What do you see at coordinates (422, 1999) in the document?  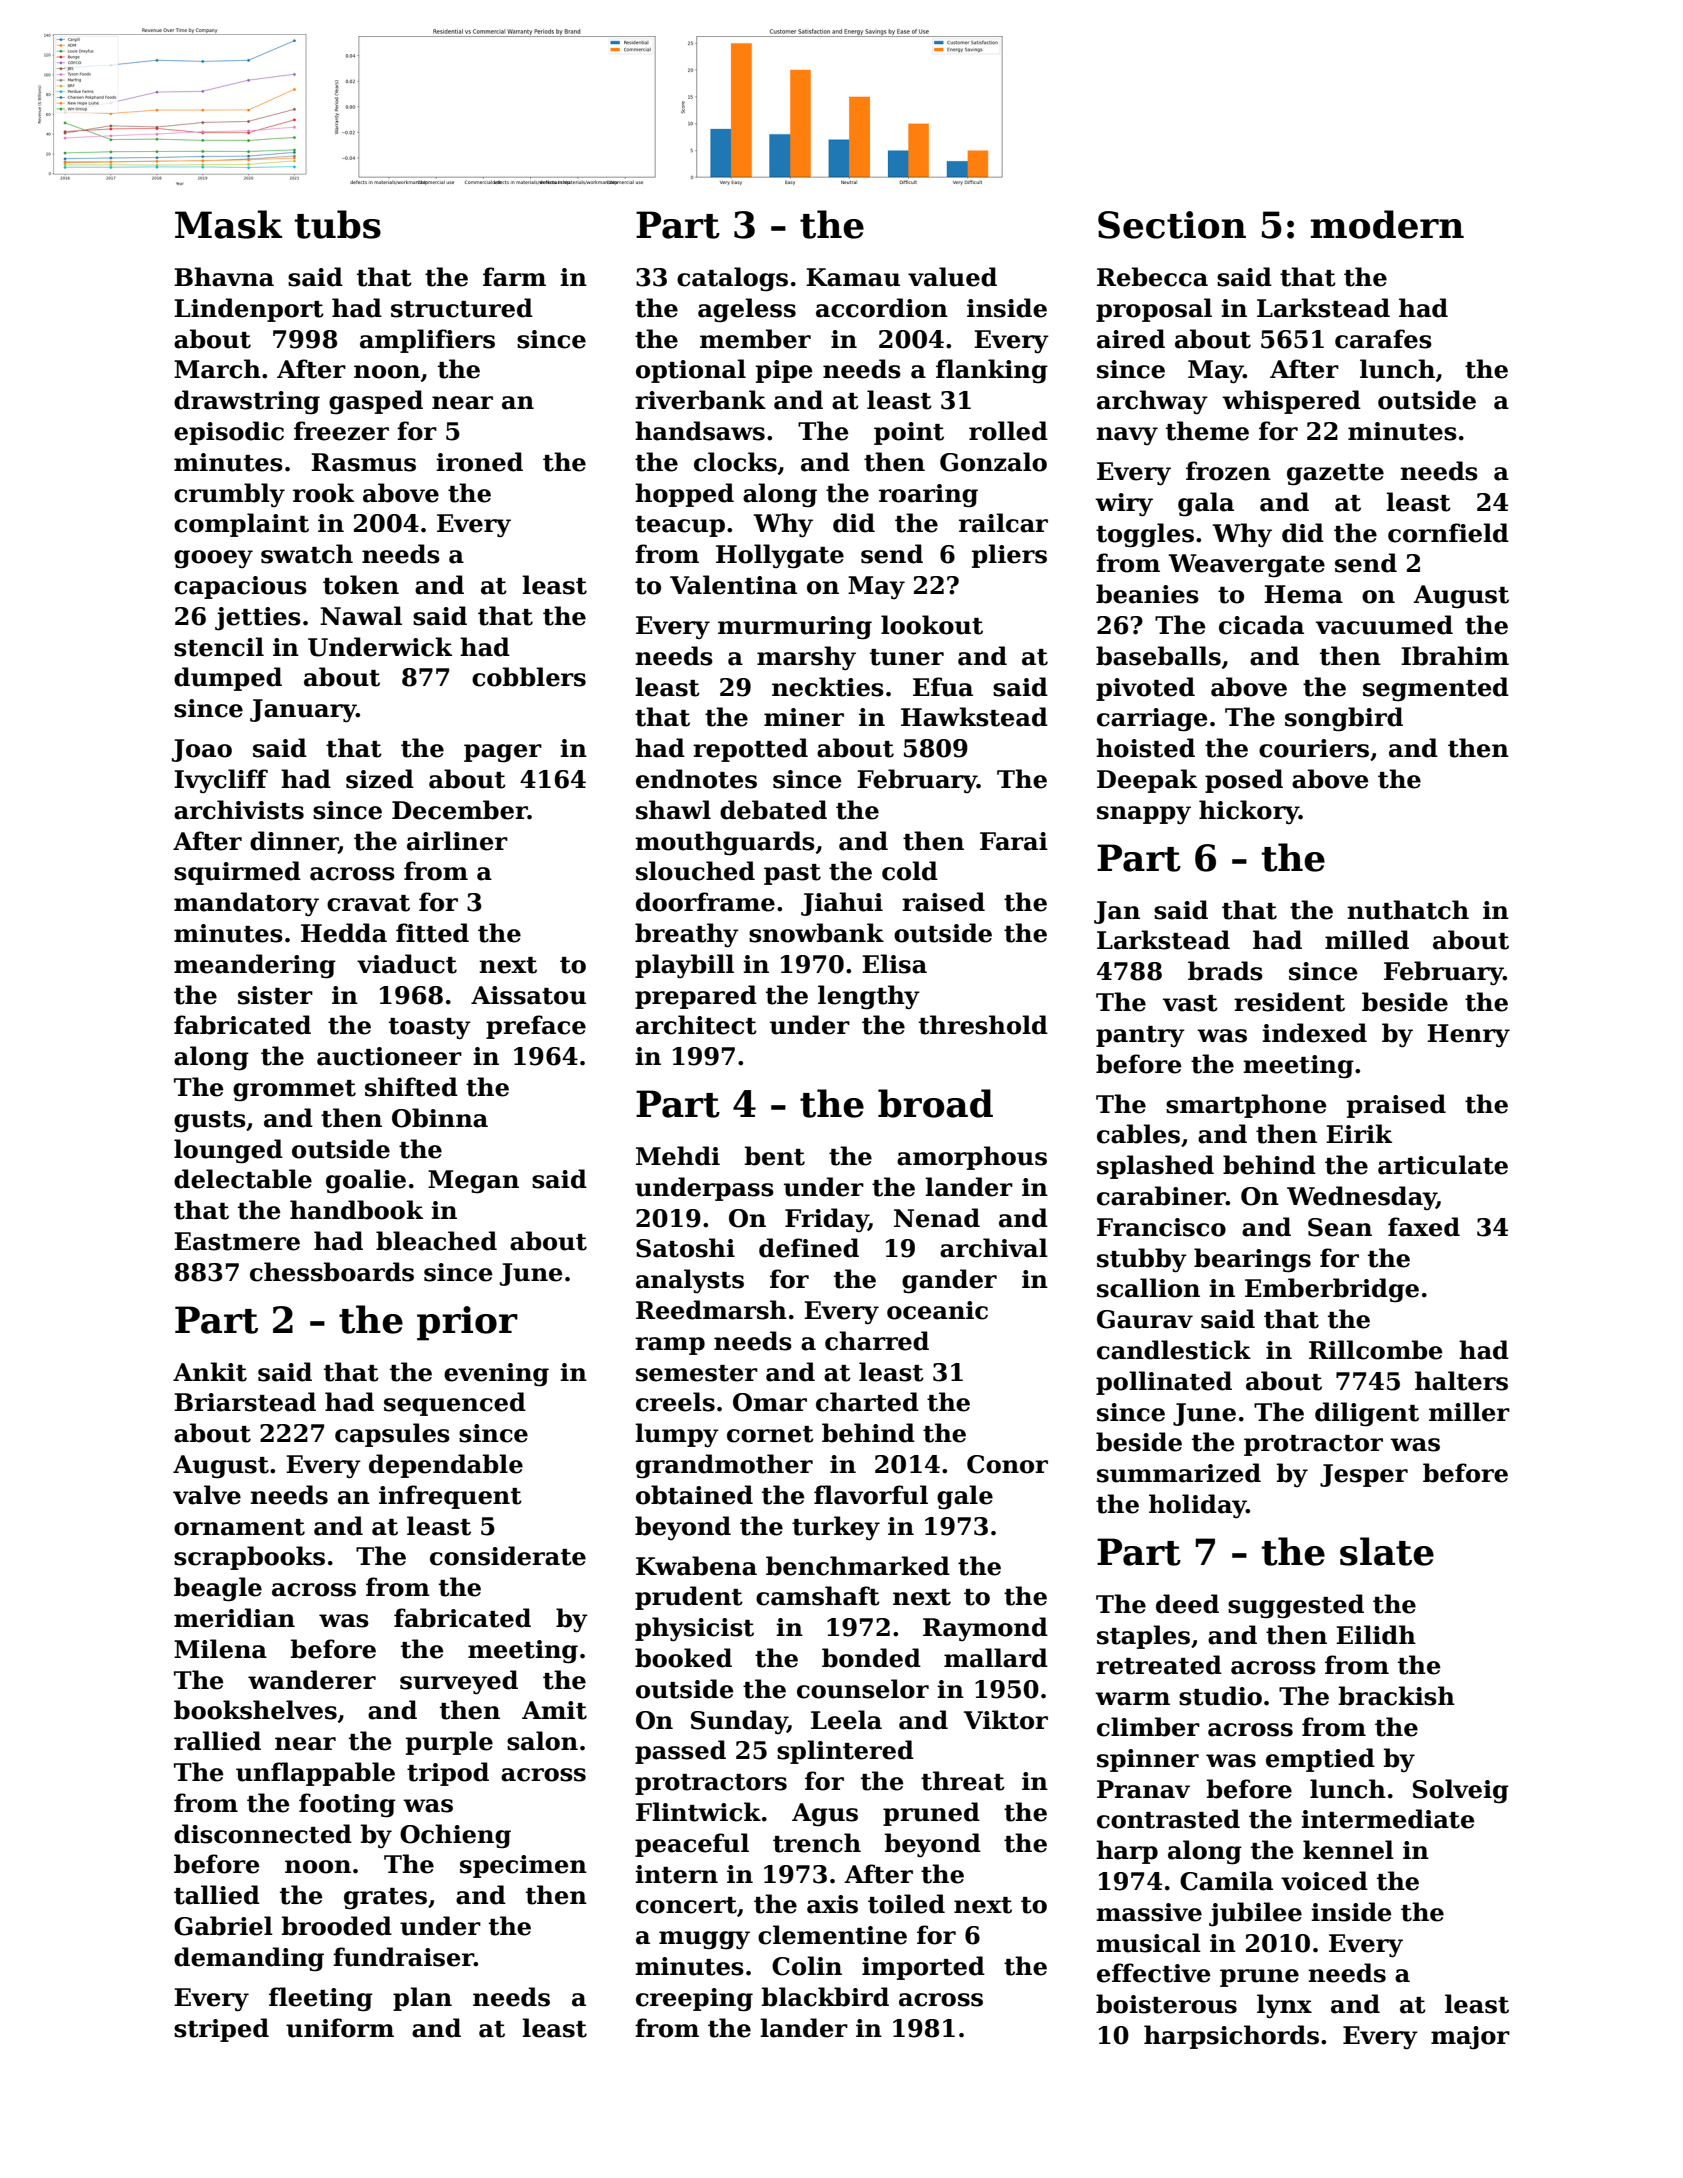 I see `plan` at bounding box center [422, 1999].
